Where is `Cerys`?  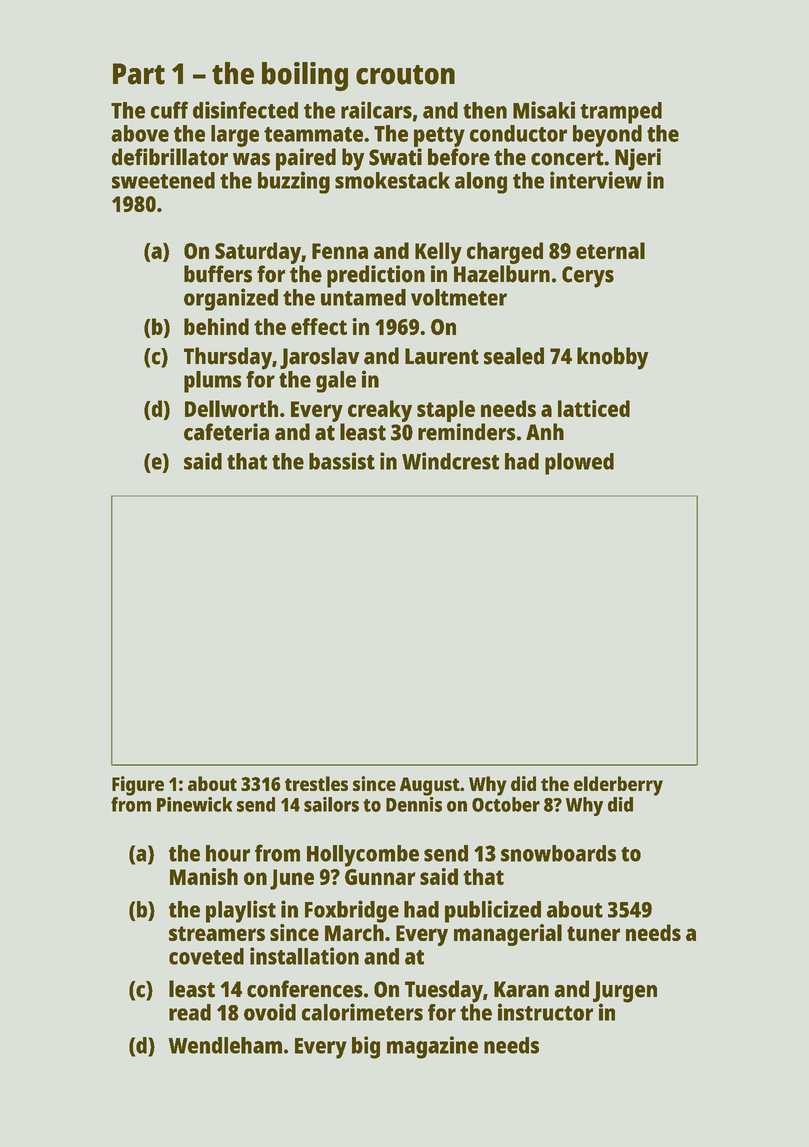 Cerys is located at coordinates (588, 277).
